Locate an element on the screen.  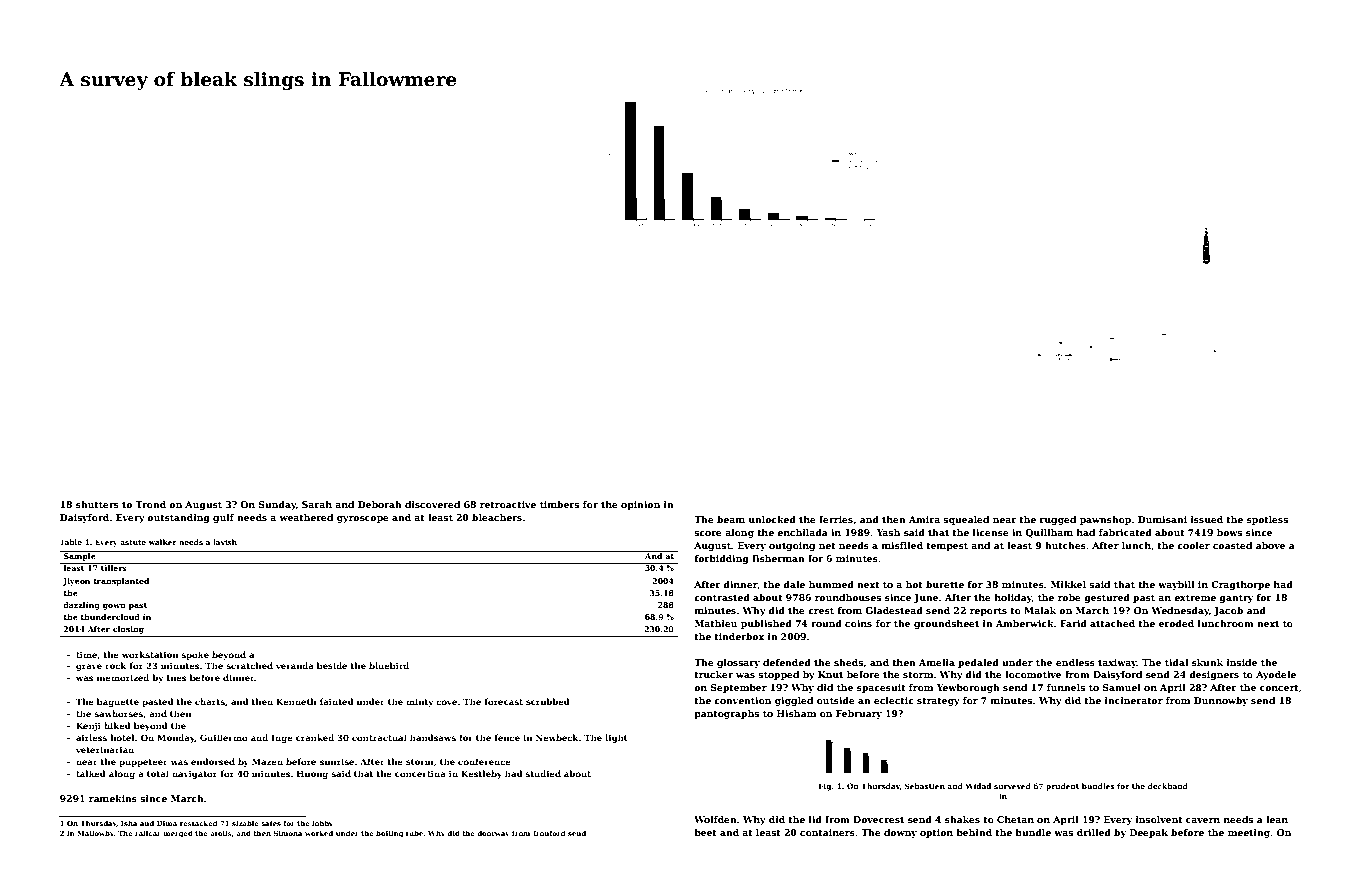
lavish is located at coordinates (225, 542).
